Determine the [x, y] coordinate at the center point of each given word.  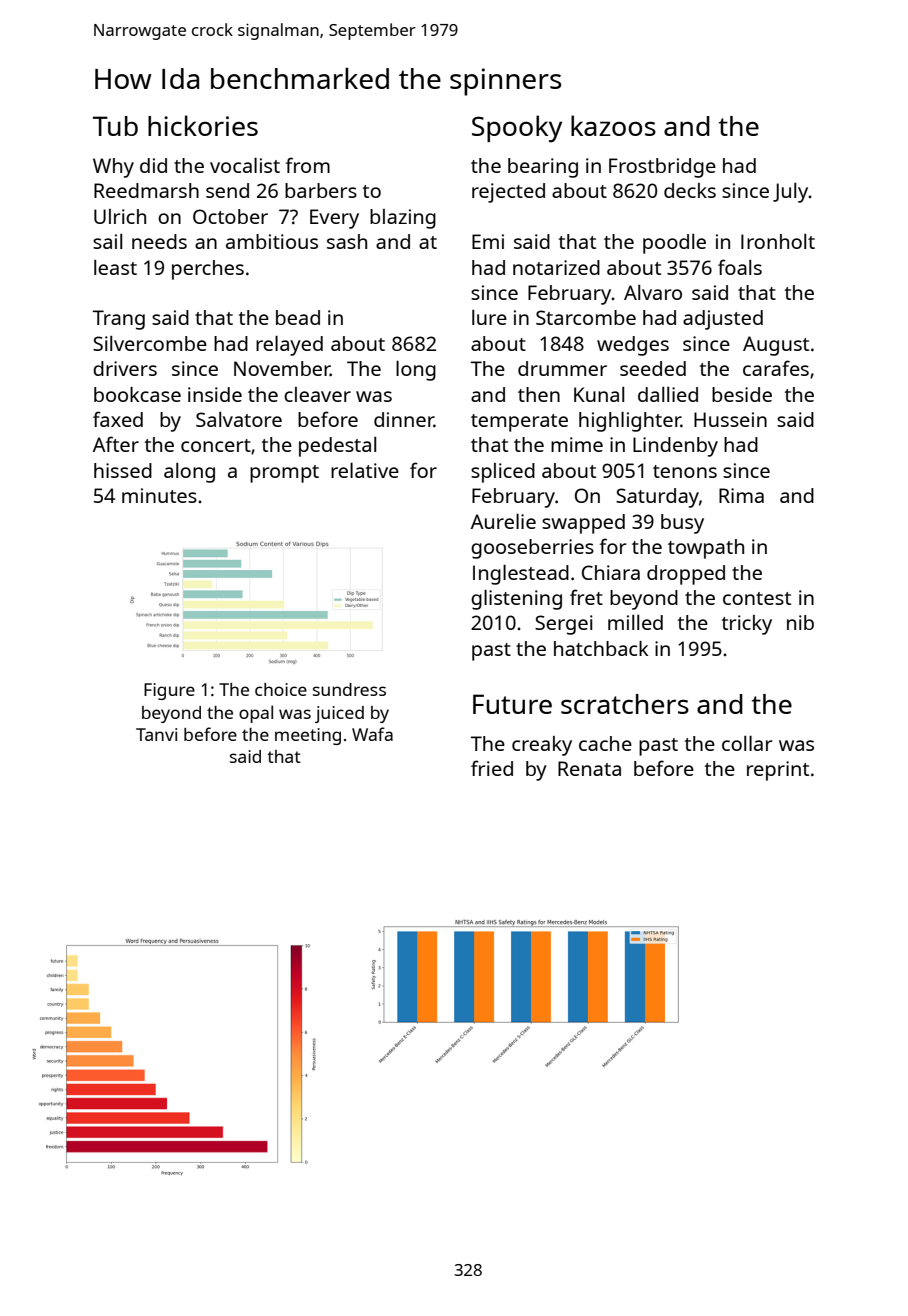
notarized [556, 267]
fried [492, 768]
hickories [203, 125]
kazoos [613, 125]
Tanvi [156, 734]
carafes [776, 368]
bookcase [137, 394]
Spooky [517, 129]
